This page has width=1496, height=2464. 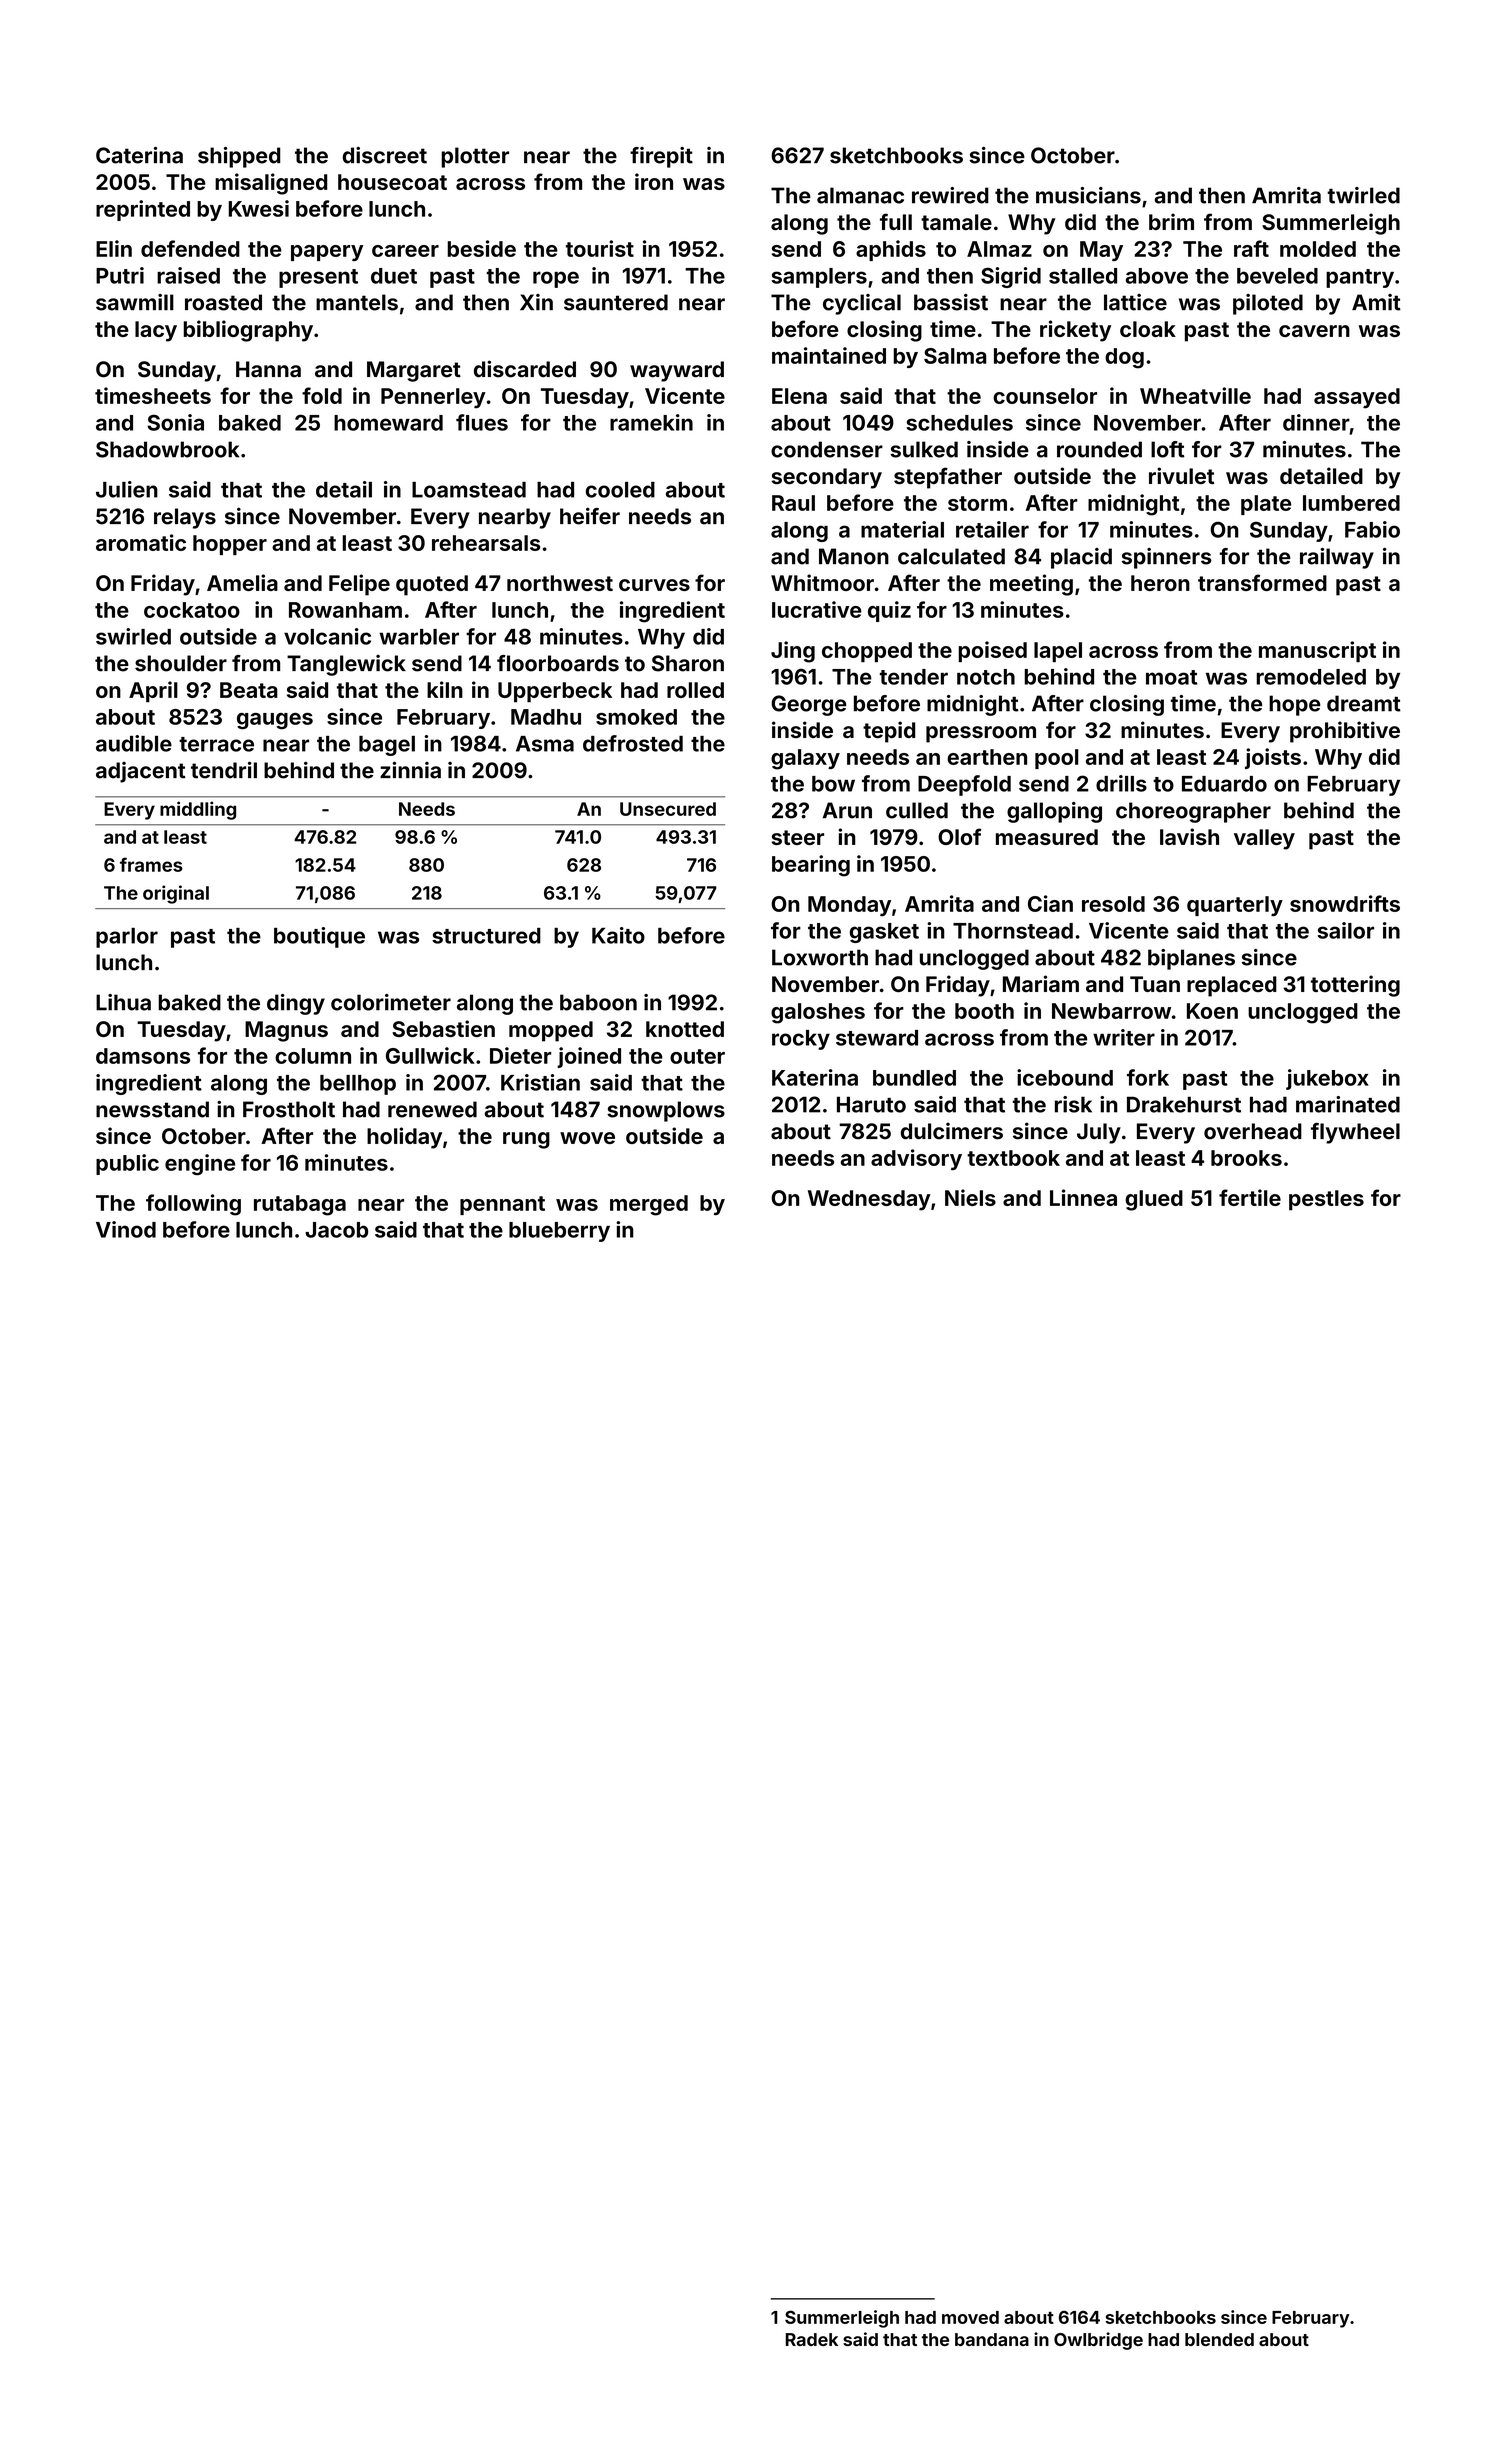 I want to click on culled, so click(x=917, y=810).
